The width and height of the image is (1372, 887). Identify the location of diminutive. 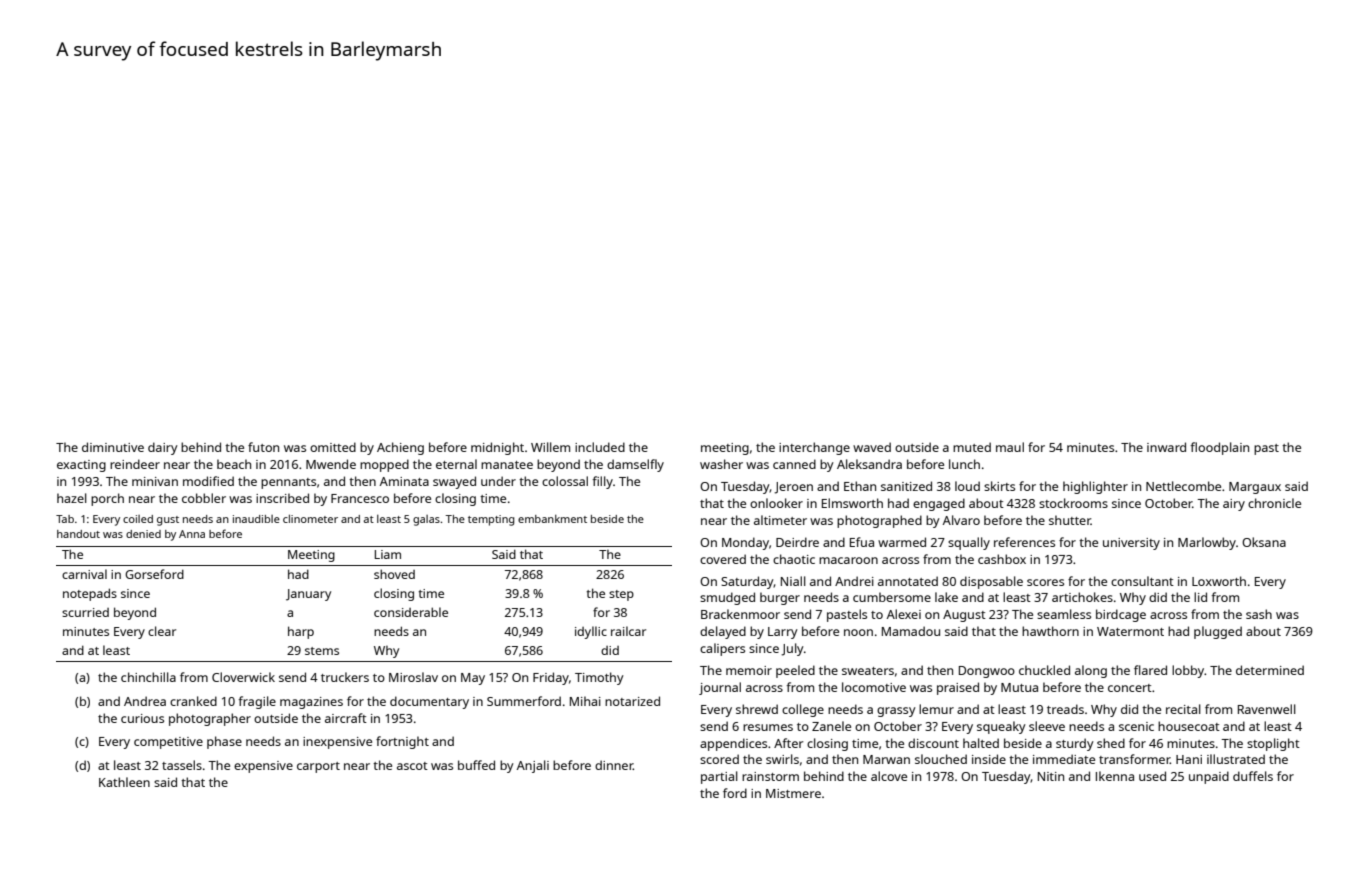
(113, 447).
